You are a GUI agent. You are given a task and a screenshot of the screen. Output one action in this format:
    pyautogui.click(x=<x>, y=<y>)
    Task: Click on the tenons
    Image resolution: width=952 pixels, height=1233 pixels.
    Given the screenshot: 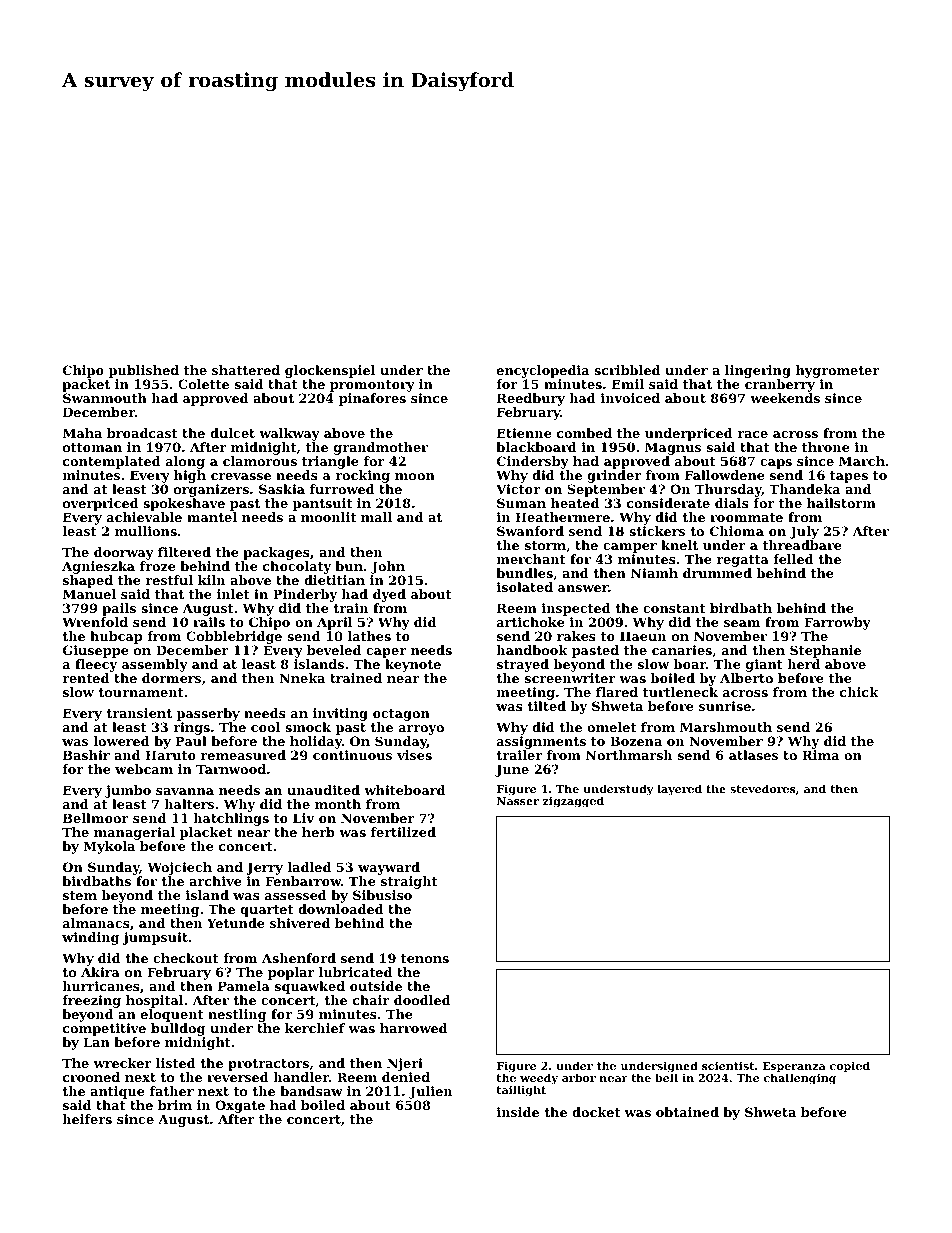 What is the action you would take?
    pyautogui.click(x=425, y=958)
